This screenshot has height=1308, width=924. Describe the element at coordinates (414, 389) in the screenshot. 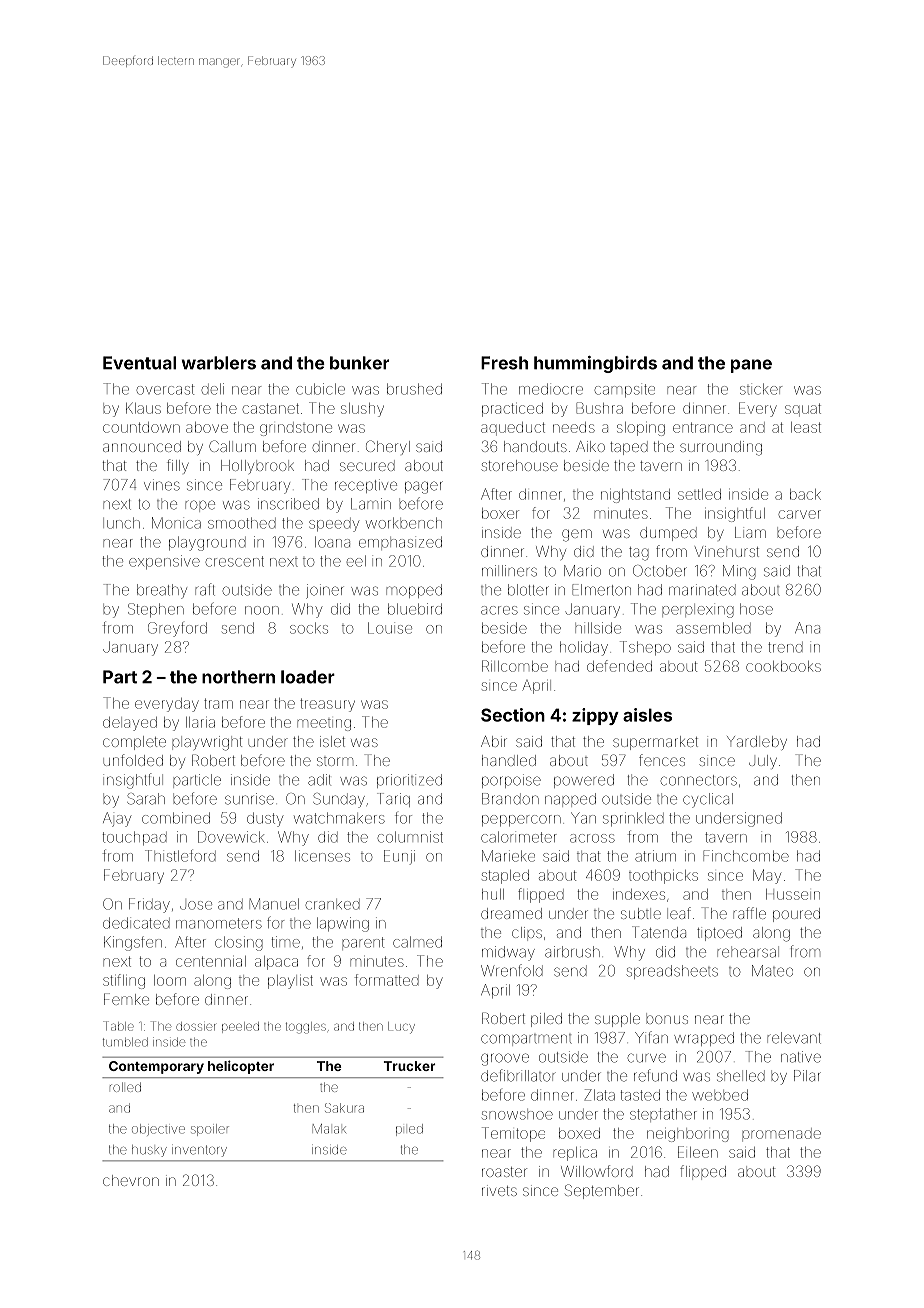

I see `brushed` at that location.
